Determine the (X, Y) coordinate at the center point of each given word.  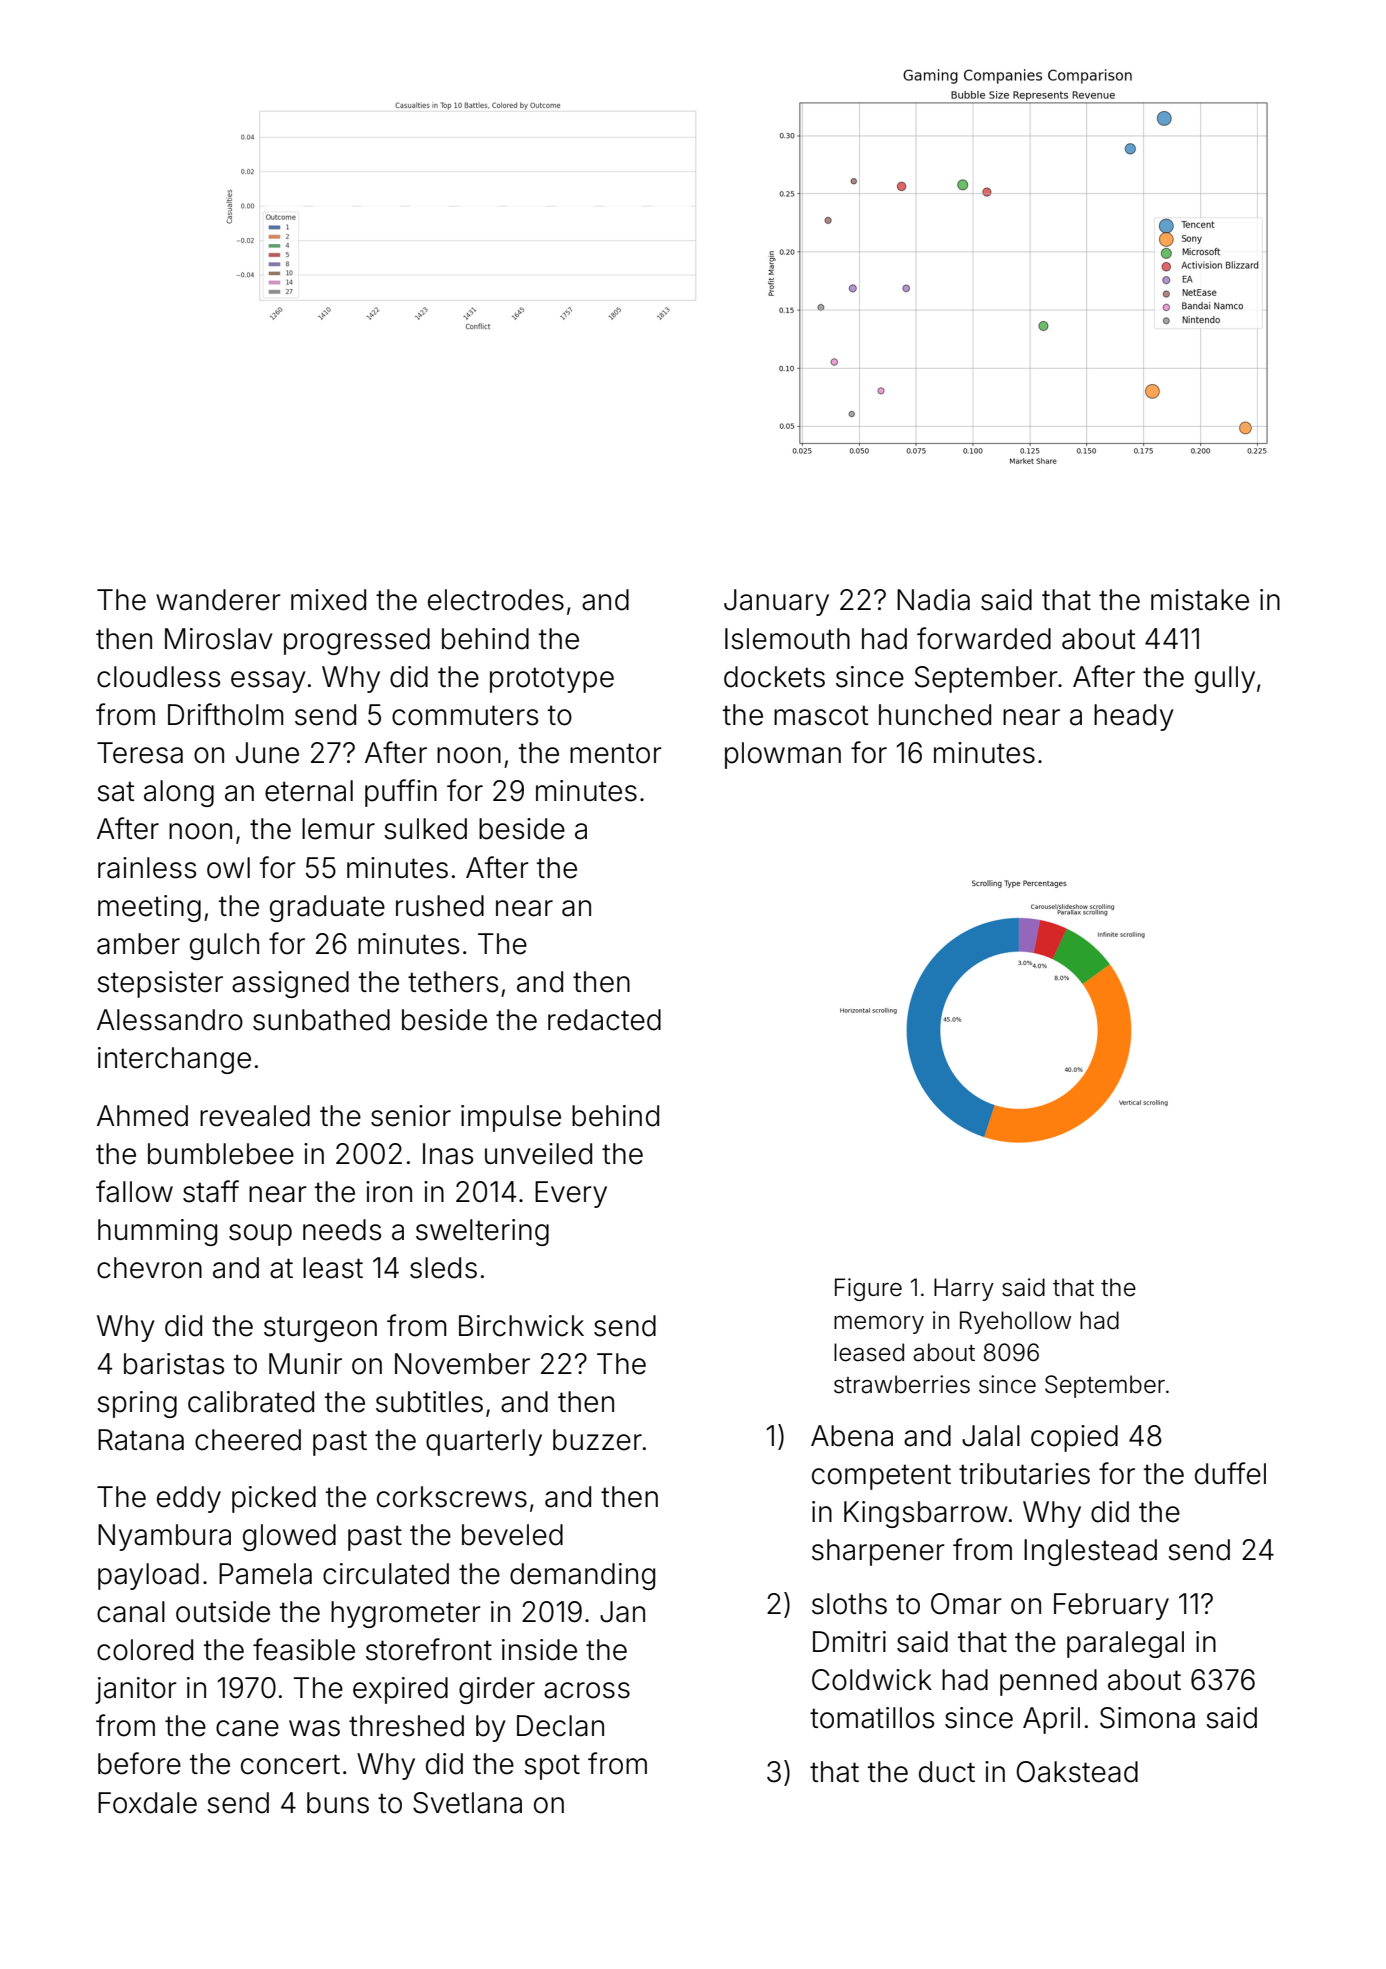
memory (879, 1324)
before (139, 1763)
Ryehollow (1015, 1322)
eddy (189, 1499)
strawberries (902, 1384)
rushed (440, 906)
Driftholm (225, 714)
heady (1134, 717)
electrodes (496, 600)
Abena (852, 1436)
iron (389, 1192)
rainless (147, 868)
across (587, 1690)
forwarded (984, 638)
